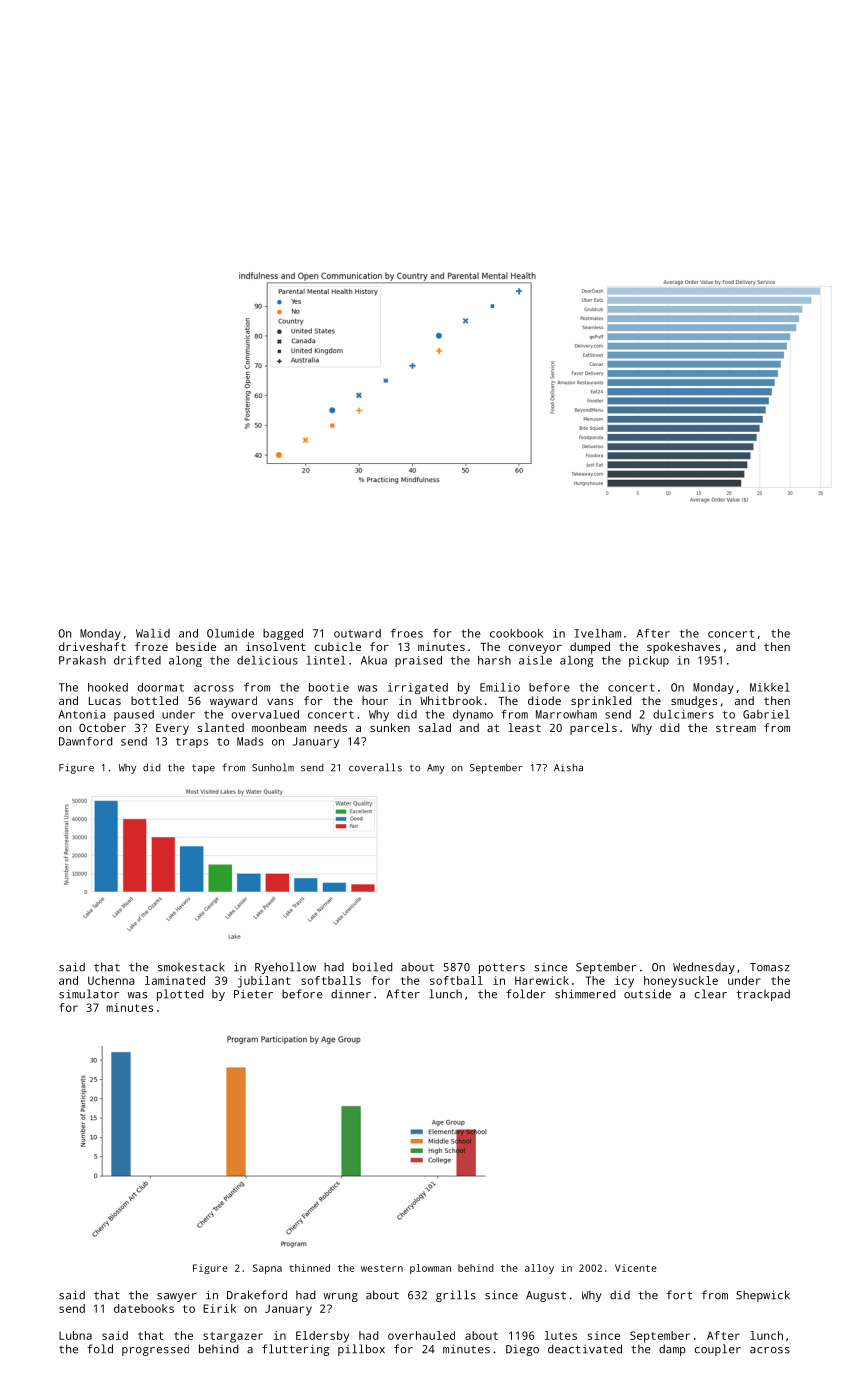 This screenshot has width=849, height=1400. I want to click on Sapna, so click(267, 1269).
